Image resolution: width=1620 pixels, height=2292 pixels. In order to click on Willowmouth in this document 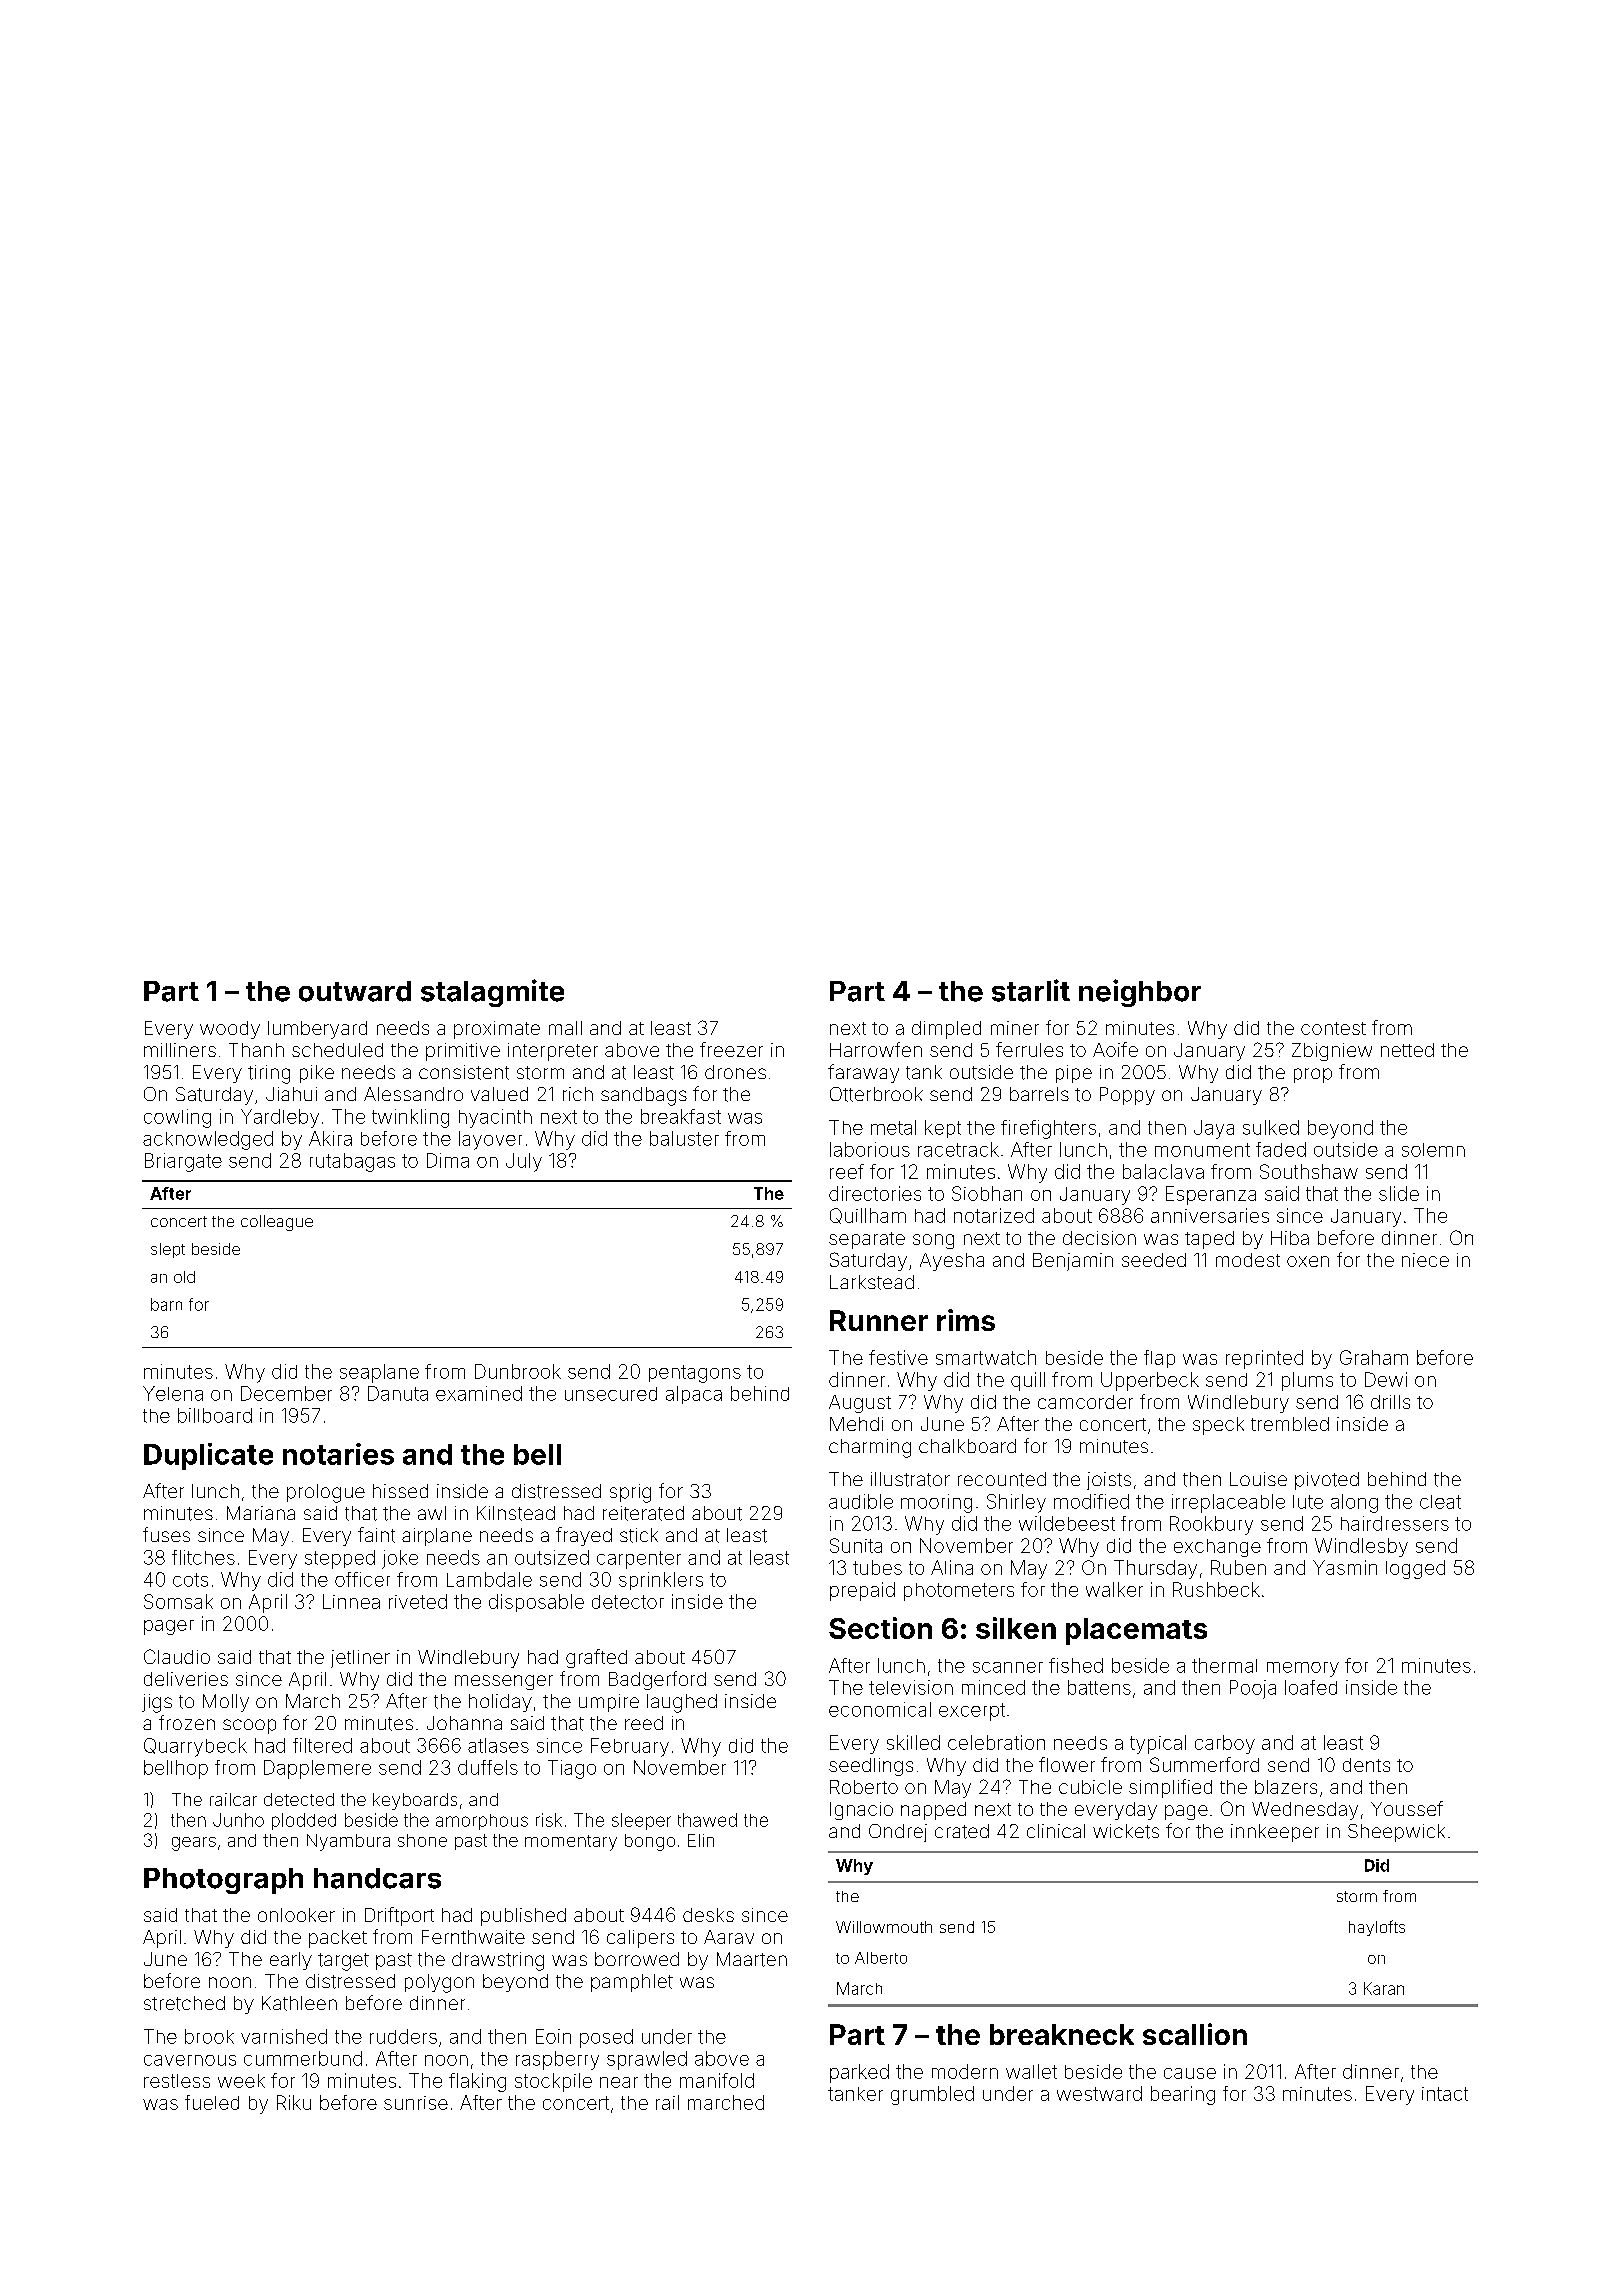, I will do `click(884, 1927)`.
